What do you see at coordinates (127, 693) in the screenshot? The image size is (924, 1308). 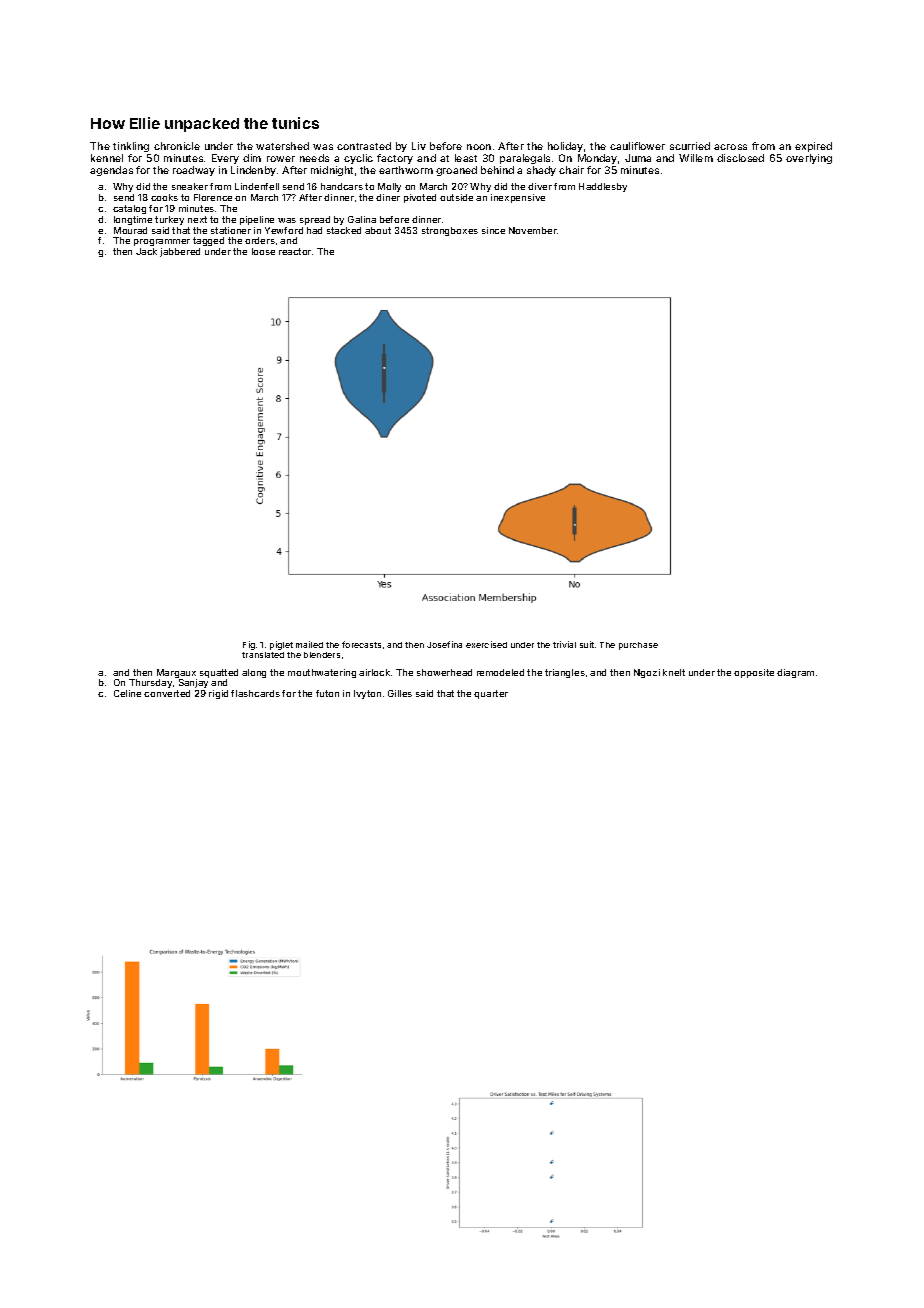 I see `Celine` at bounding box center [127, 693].
